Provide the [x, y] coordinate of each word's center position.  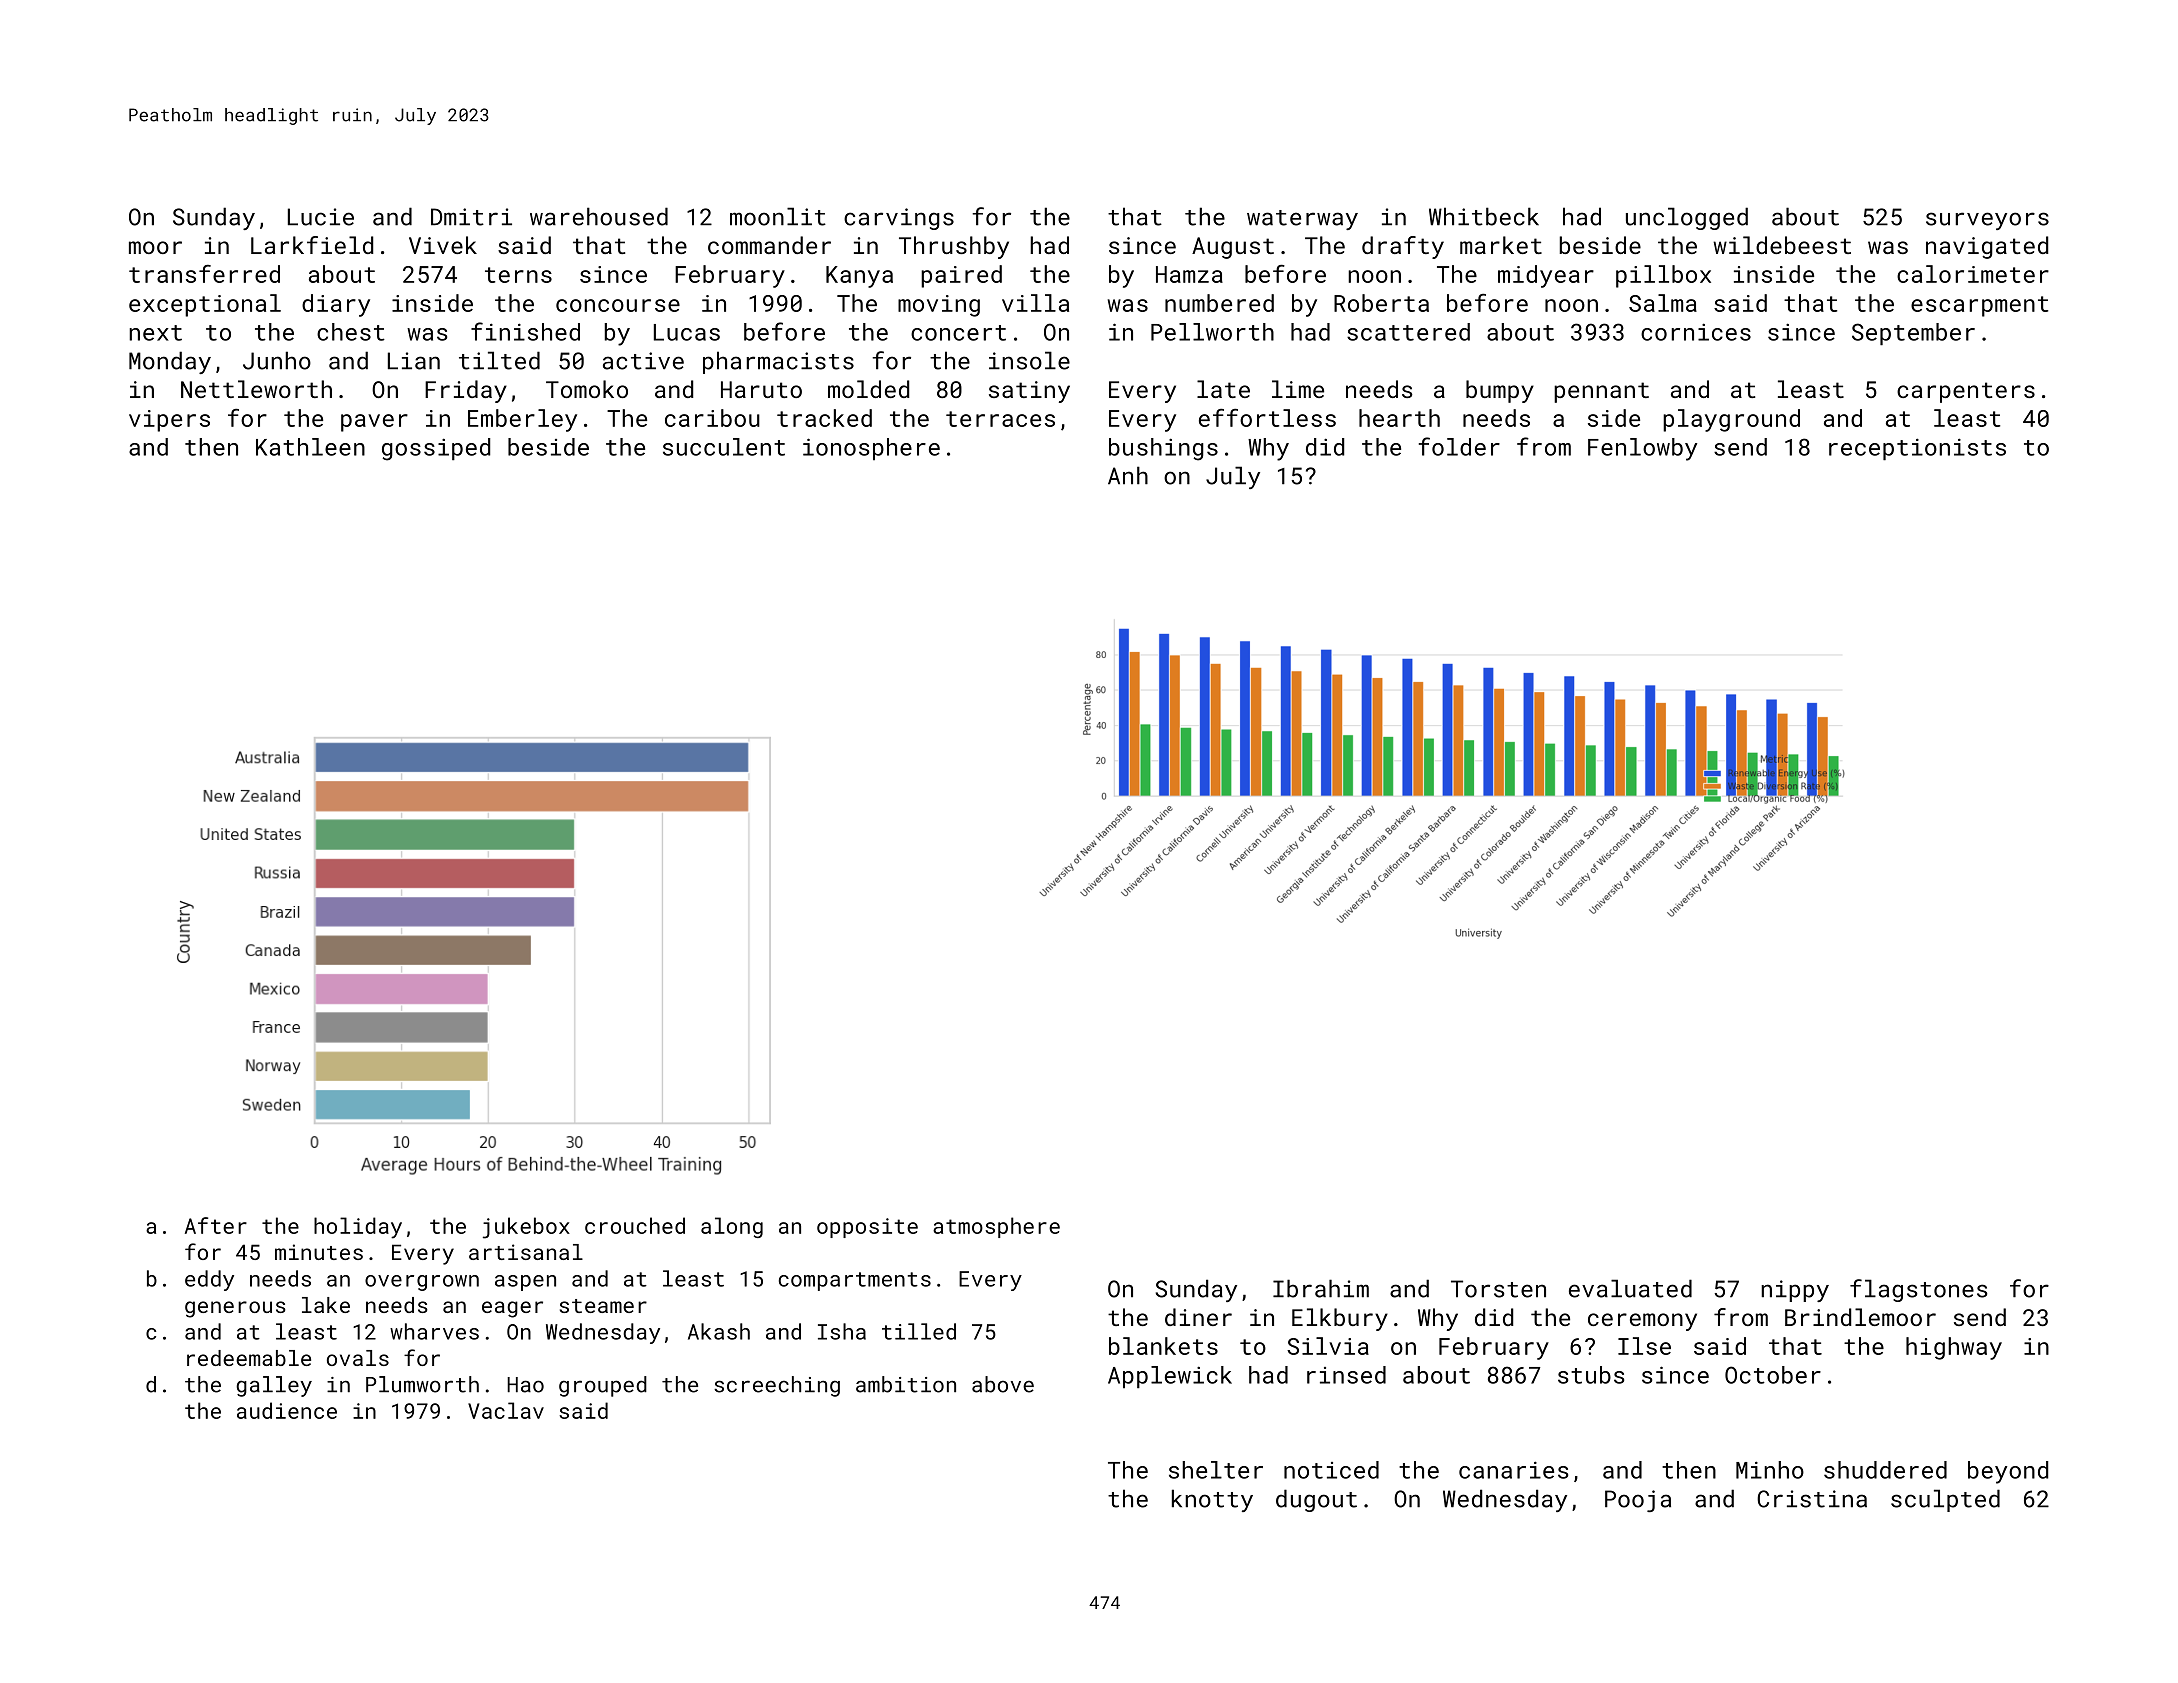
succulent [724, 447]
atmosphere [996, 1227]
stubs [1591, 1375]
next [155, 333]
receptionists [1917, 449]
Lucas [687, 332]
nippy [1795, 1291]
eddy [209, 1280]
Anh [1128, 475]
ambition [906, 1384]
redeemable [249, 1358]
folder [1459, 446]
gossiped [436, 449]
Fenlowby [1642, 449]
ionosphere [871, 449]
